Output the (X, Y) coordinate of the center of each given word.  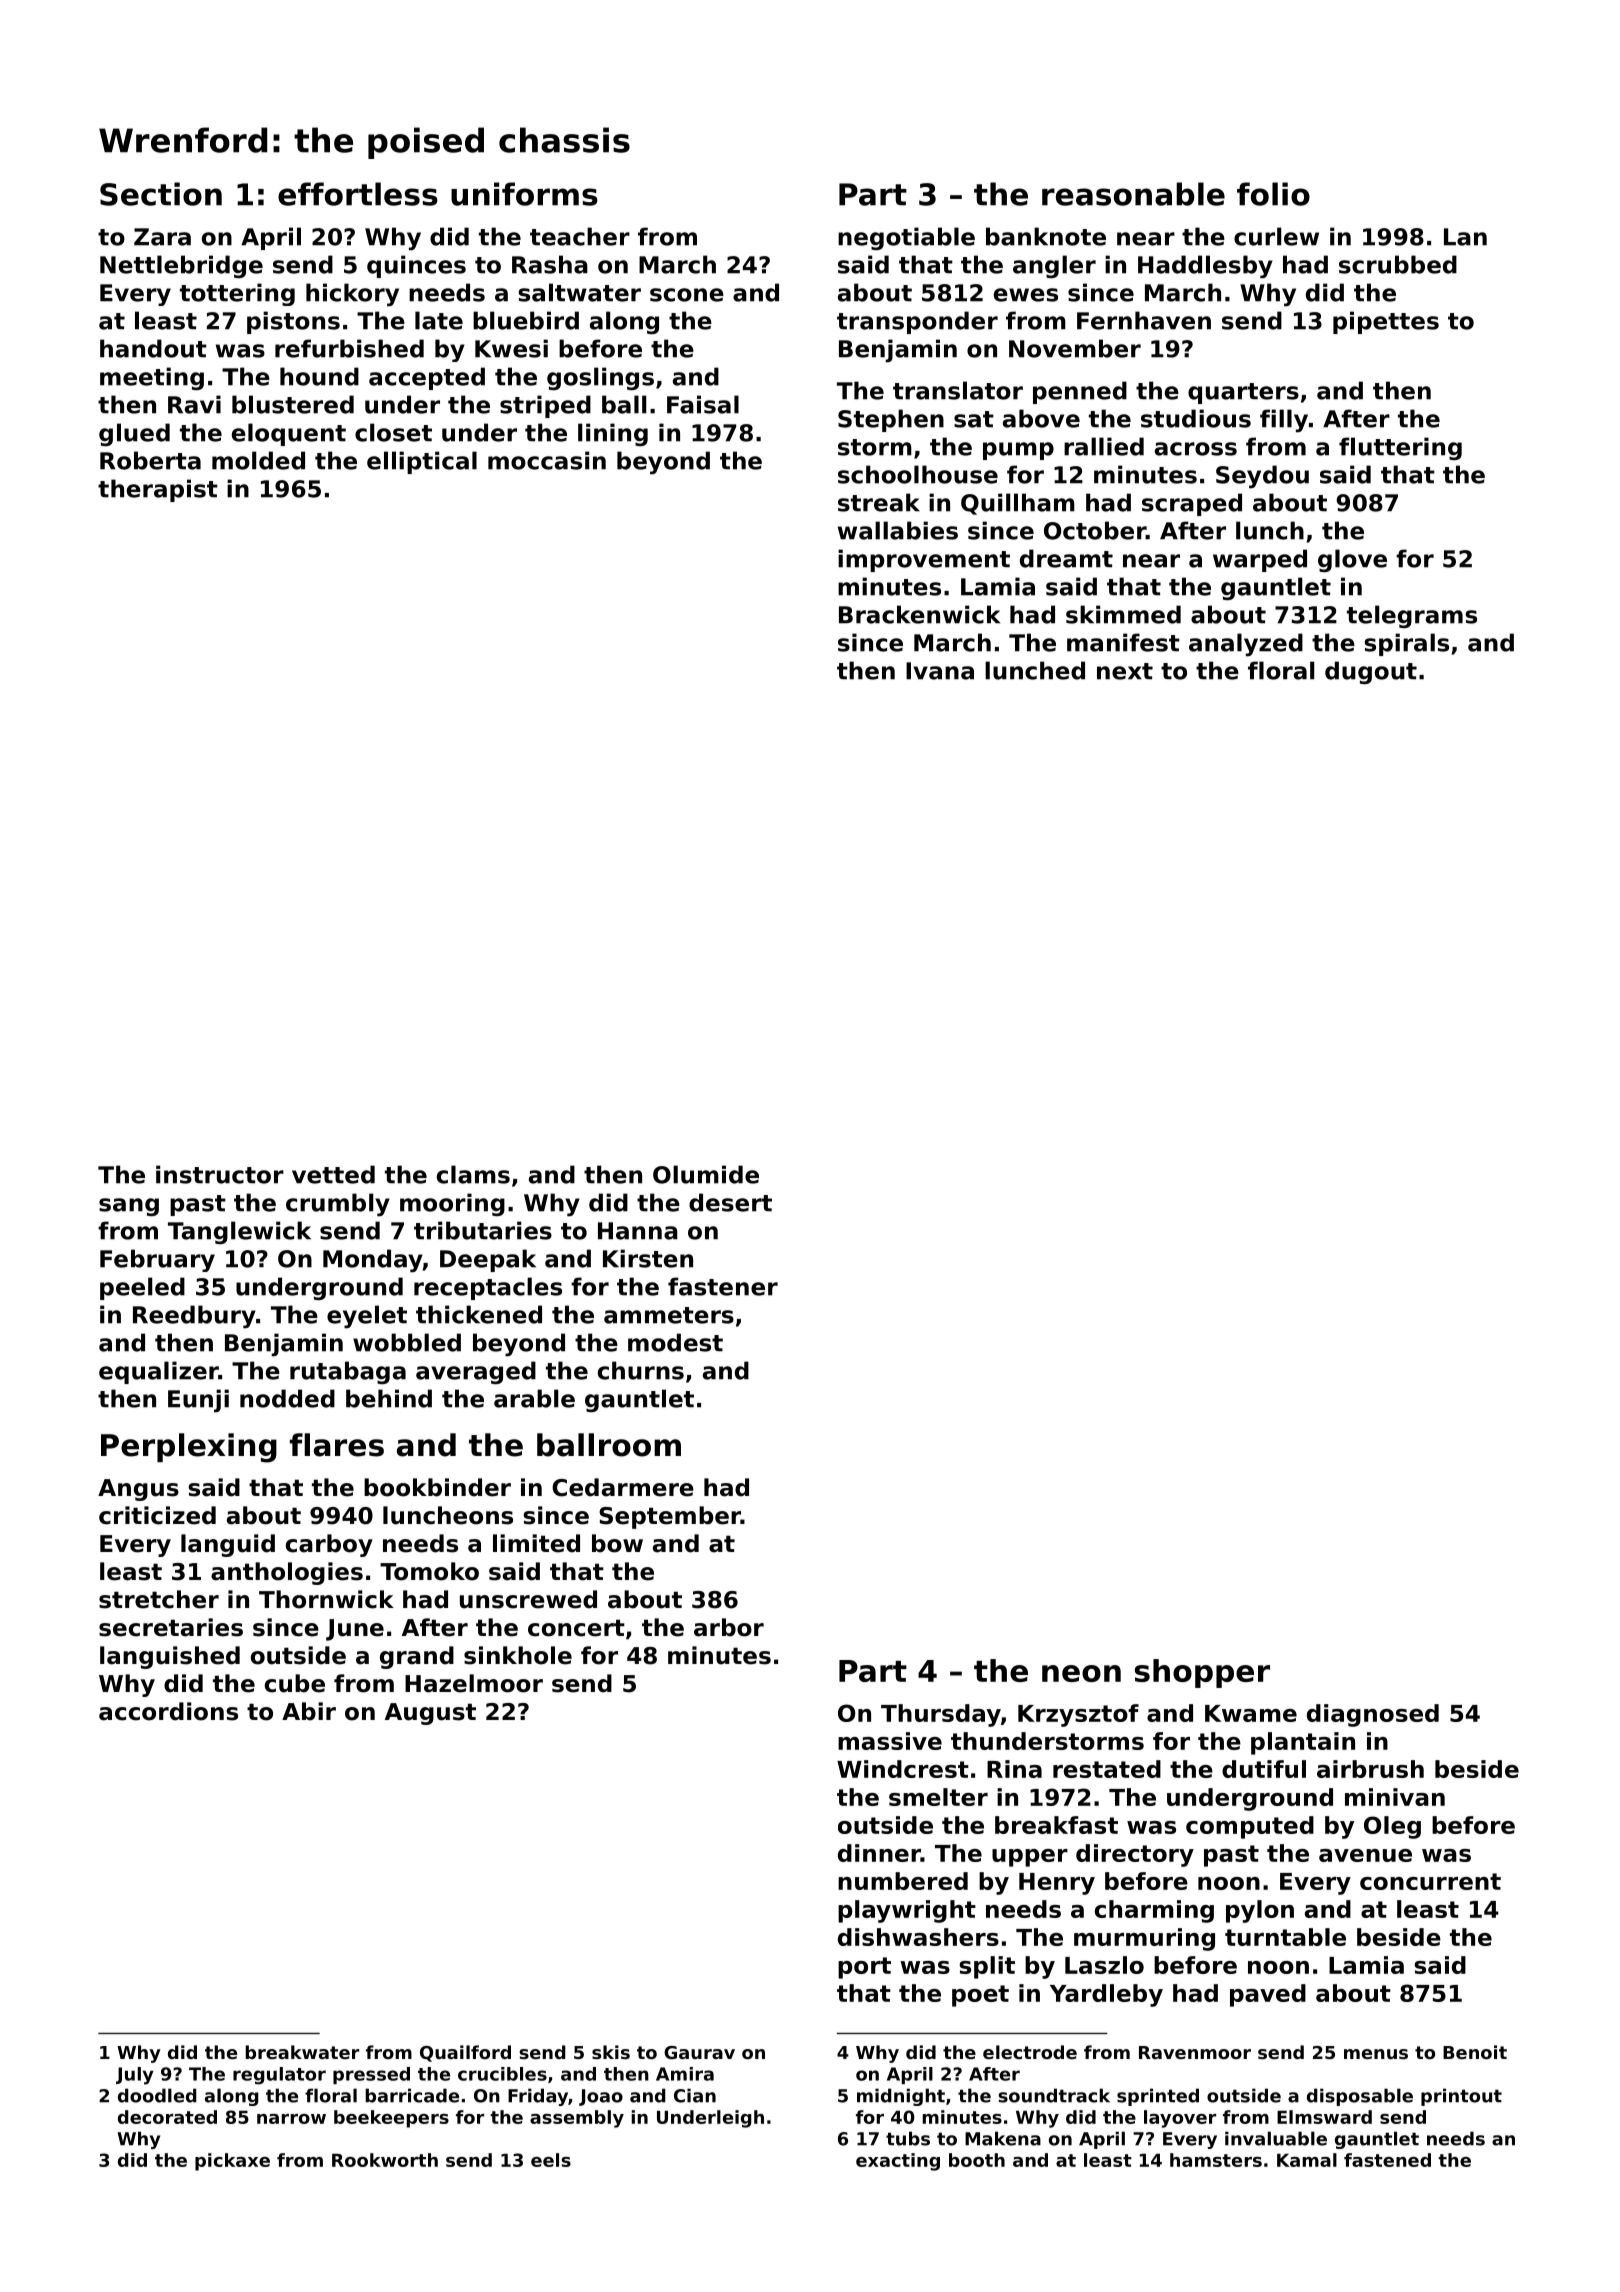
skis (611, 2052)
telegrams (1412, 616)
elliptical (422, 462)
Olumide (706, 1174)
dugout (1371, 672)
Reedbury (194, 1317)
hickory (352, 295)
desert (730, 1202)
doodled (157, 2095)
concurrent (1430, 1881)
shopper (1202, 1673)
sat (974, 419)
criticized (157, 1515)
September (670, 1517)
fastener (723, 1286)
